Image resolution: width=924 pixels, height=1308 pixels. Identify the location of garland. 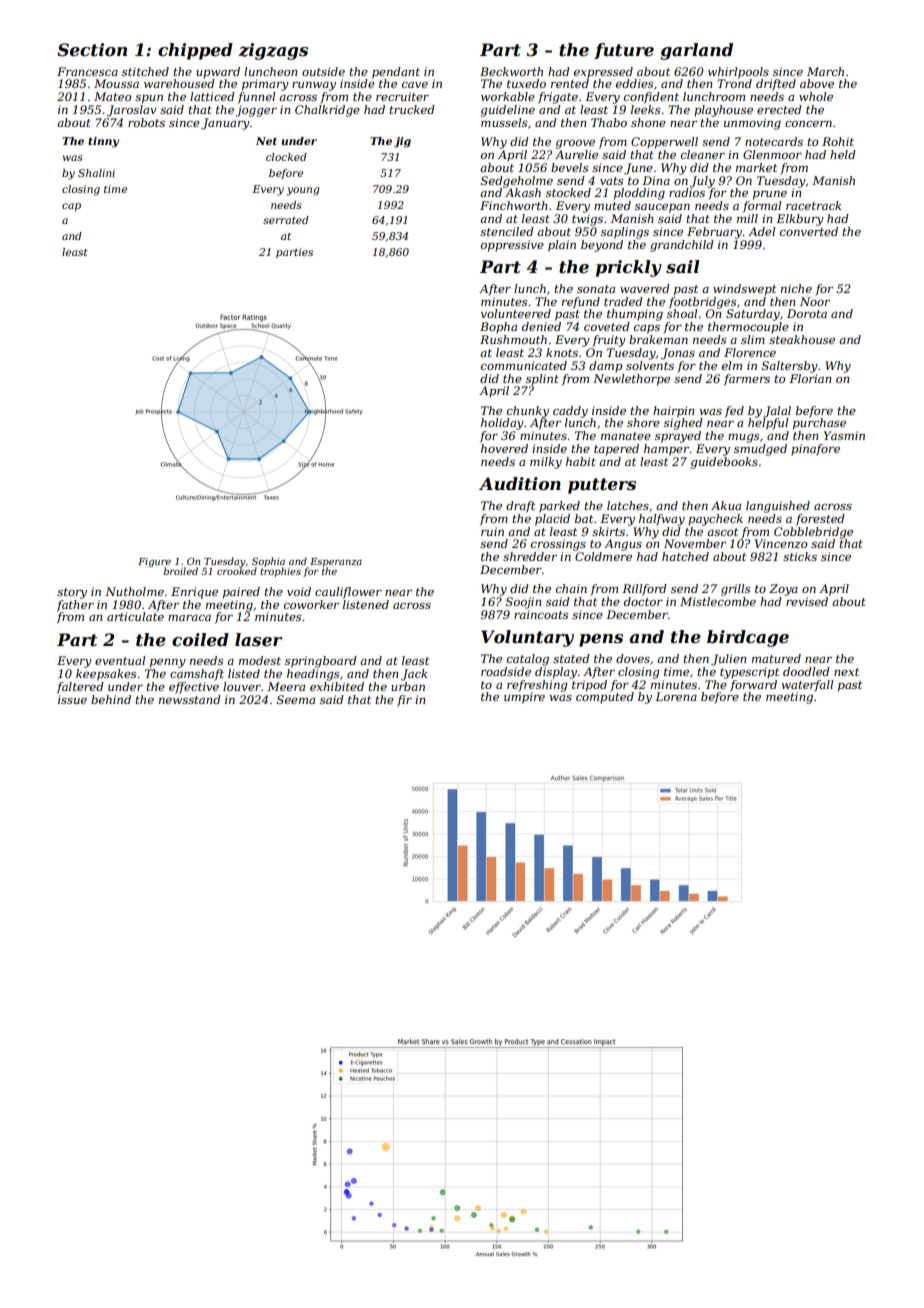
(697, 51).
